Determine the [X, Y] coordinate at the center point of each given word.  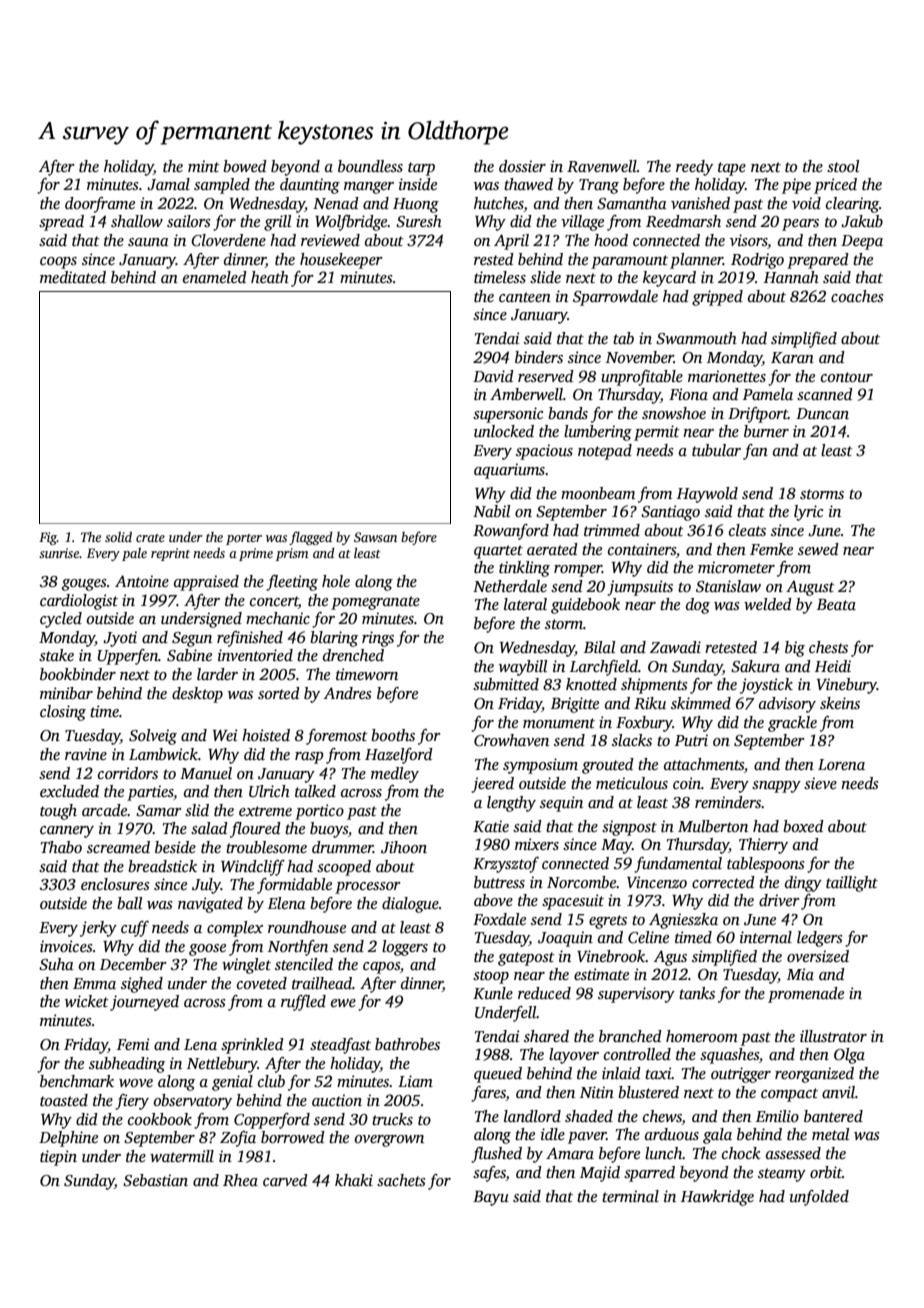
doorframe [100, 205]
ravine [86, 754]
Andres [348, 693]
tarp [421, 169]
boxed [803, 826]
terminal [630, 1196]
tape [732, 169]
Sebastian [155, 1180]
